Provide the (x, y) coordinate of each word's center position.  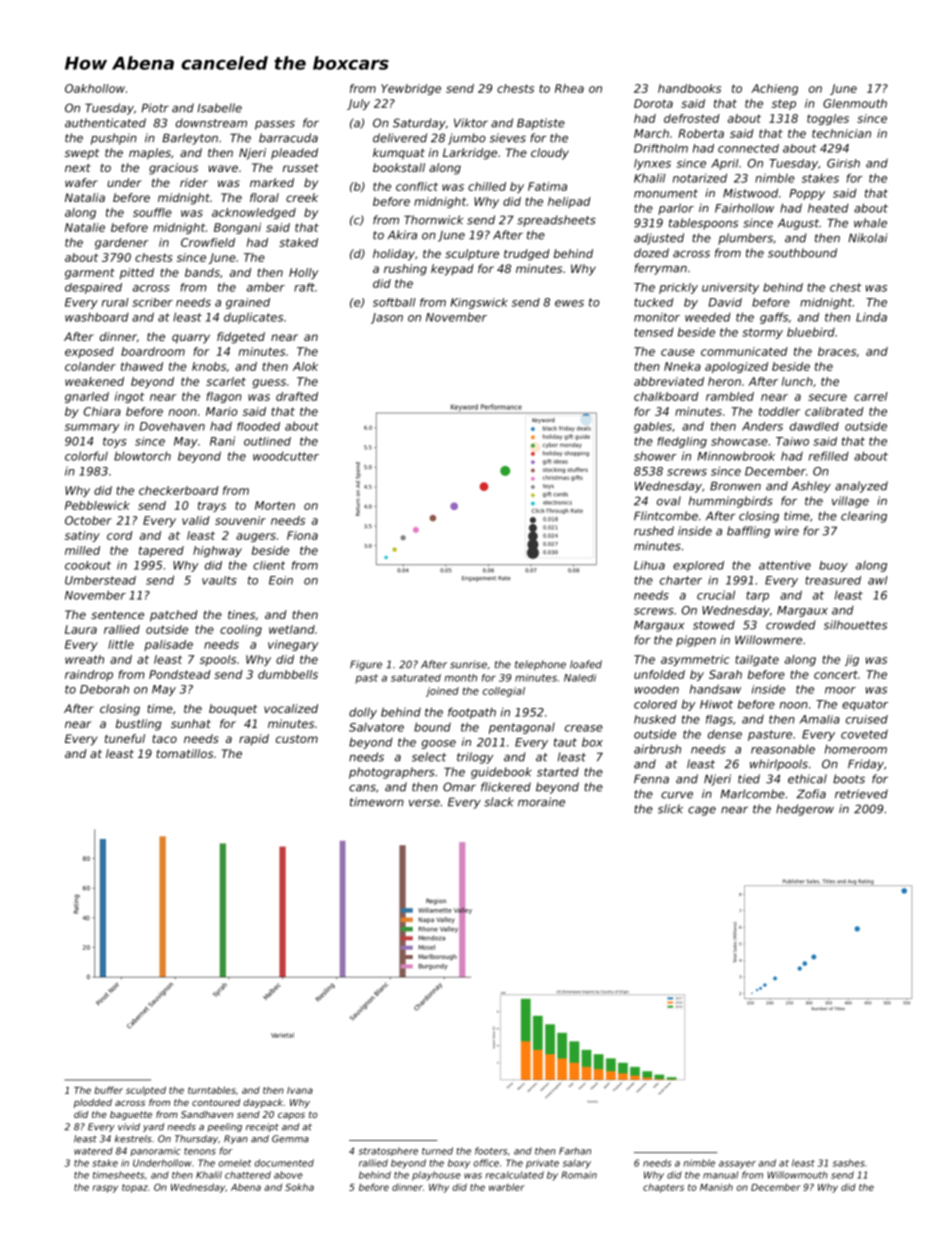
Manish (716, 1187)
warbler (507, 1187)
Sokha (299, 1187)
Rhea (569, 88)
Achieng (774, 89)
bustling (139, 725)
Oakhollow (95, 88)
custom (297, 739)
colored (655, 704)
